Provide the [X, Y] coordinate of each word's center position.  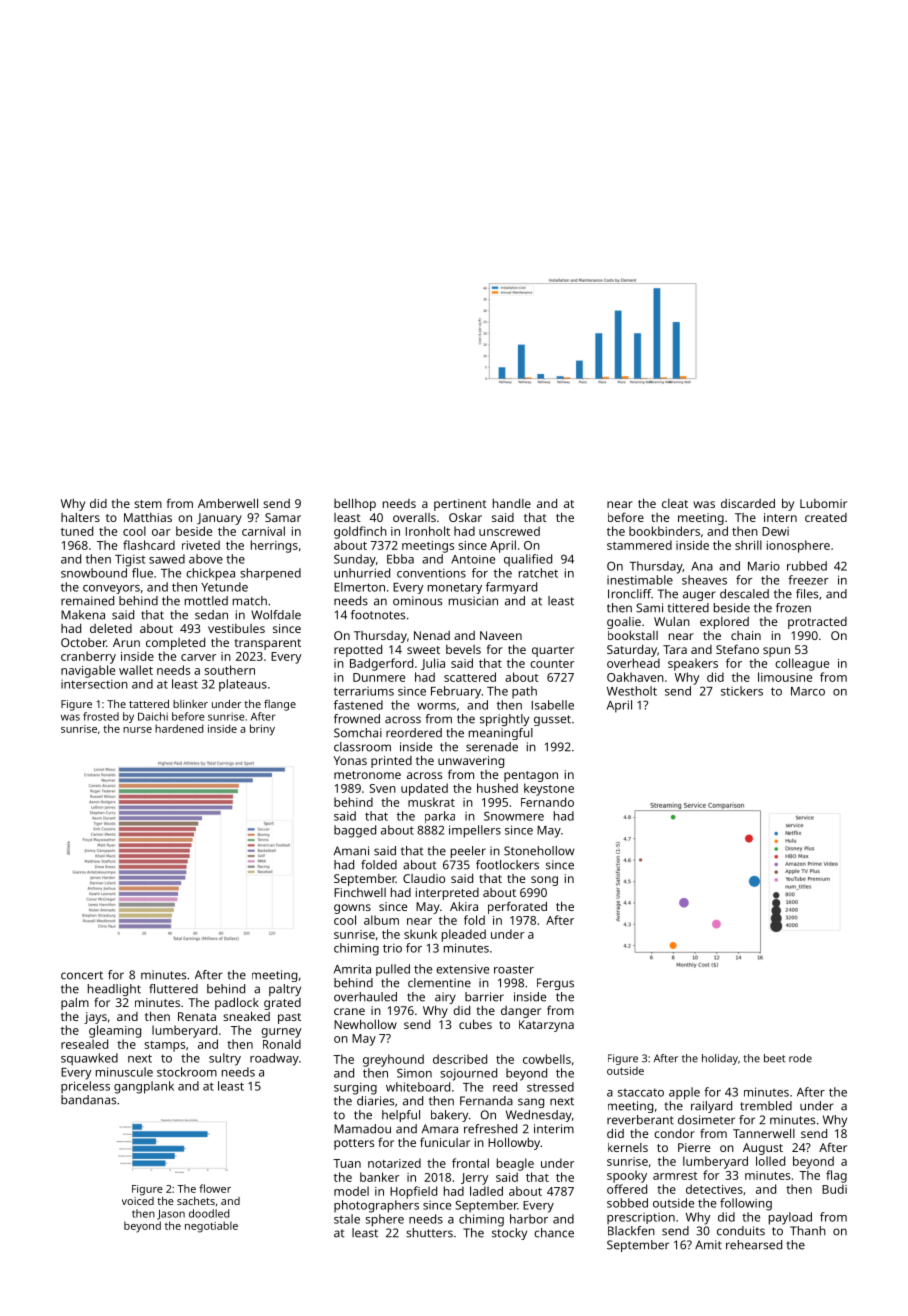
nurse [137, 730]
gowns [352, 909]
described [460, 1059]
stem [148, 504]
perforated [517, 907]
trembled [766, 1106]
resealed [84, 1044]
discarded [748, 503]
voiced [138, 1201]
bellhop [355, 504]
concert [82, 975]
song [544, 881]
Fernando [547, 802]
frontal [470, 1163]
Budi [834, 1189]
